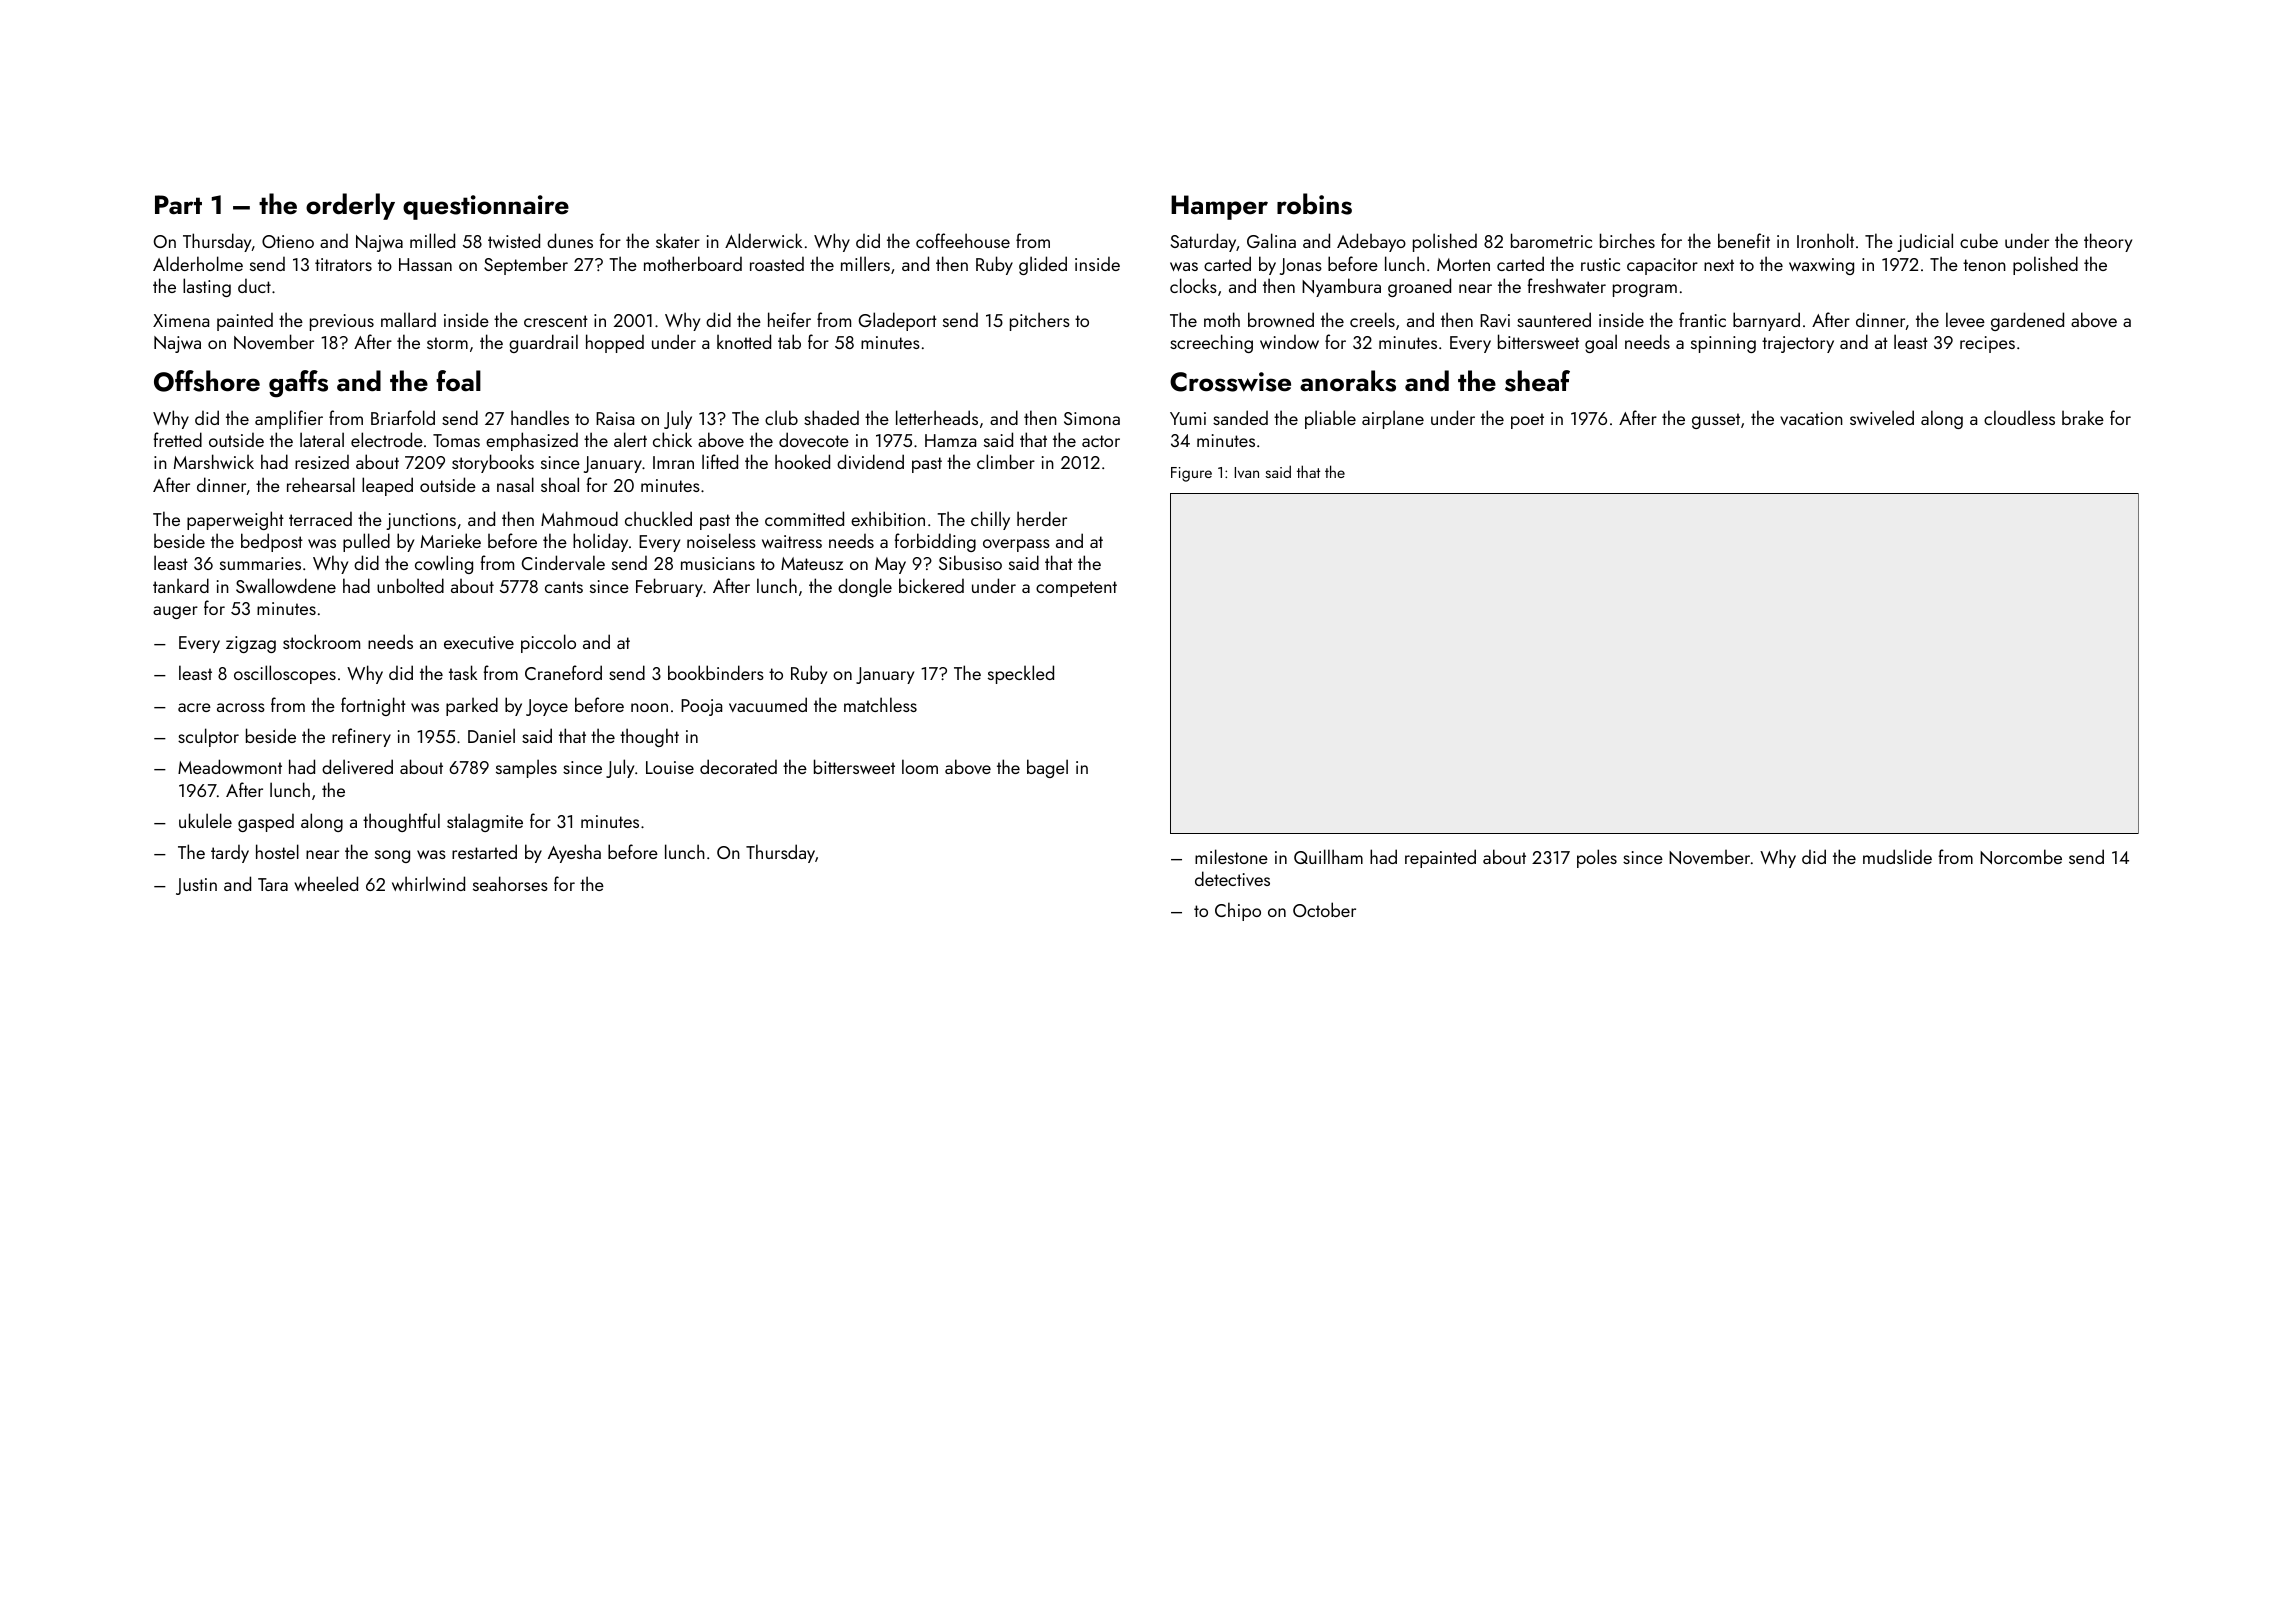 The width and height of the screenshot is (2292, 1620). I want to click on orderly, so click(350, 206).
